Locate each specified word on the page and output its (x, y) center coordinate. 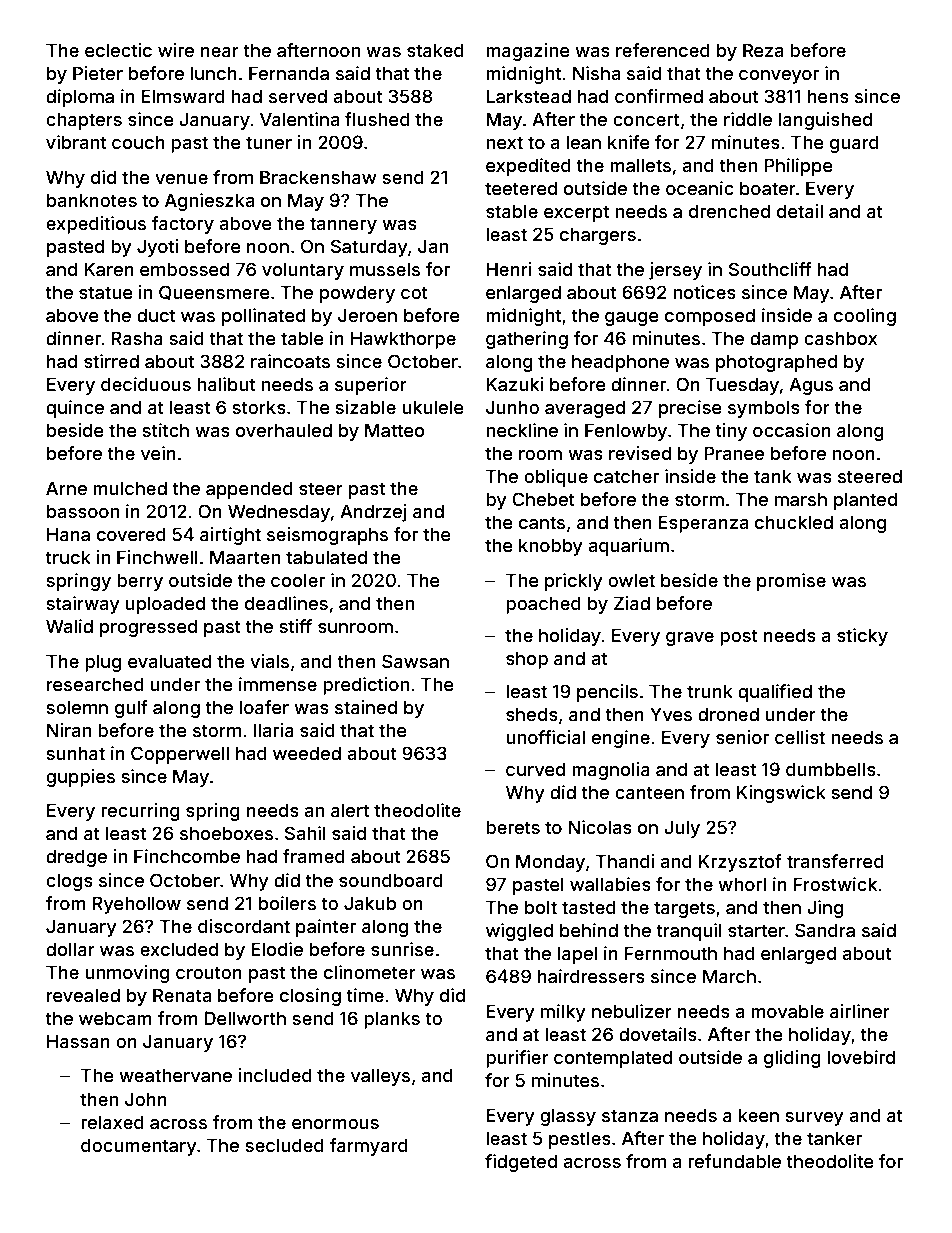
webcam (115, 1018)
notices (704, 292)
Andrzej (373, 513)
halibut (226, 384)
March (729, 976)
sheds (532, 714)
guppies (80, 778)
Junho (512, 407)
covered (131, 534)
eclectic (118, 50)
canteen (649, 792)
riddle (748, 119)
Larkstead (528, 96)
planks (392, 1020)
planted (865, 501)
